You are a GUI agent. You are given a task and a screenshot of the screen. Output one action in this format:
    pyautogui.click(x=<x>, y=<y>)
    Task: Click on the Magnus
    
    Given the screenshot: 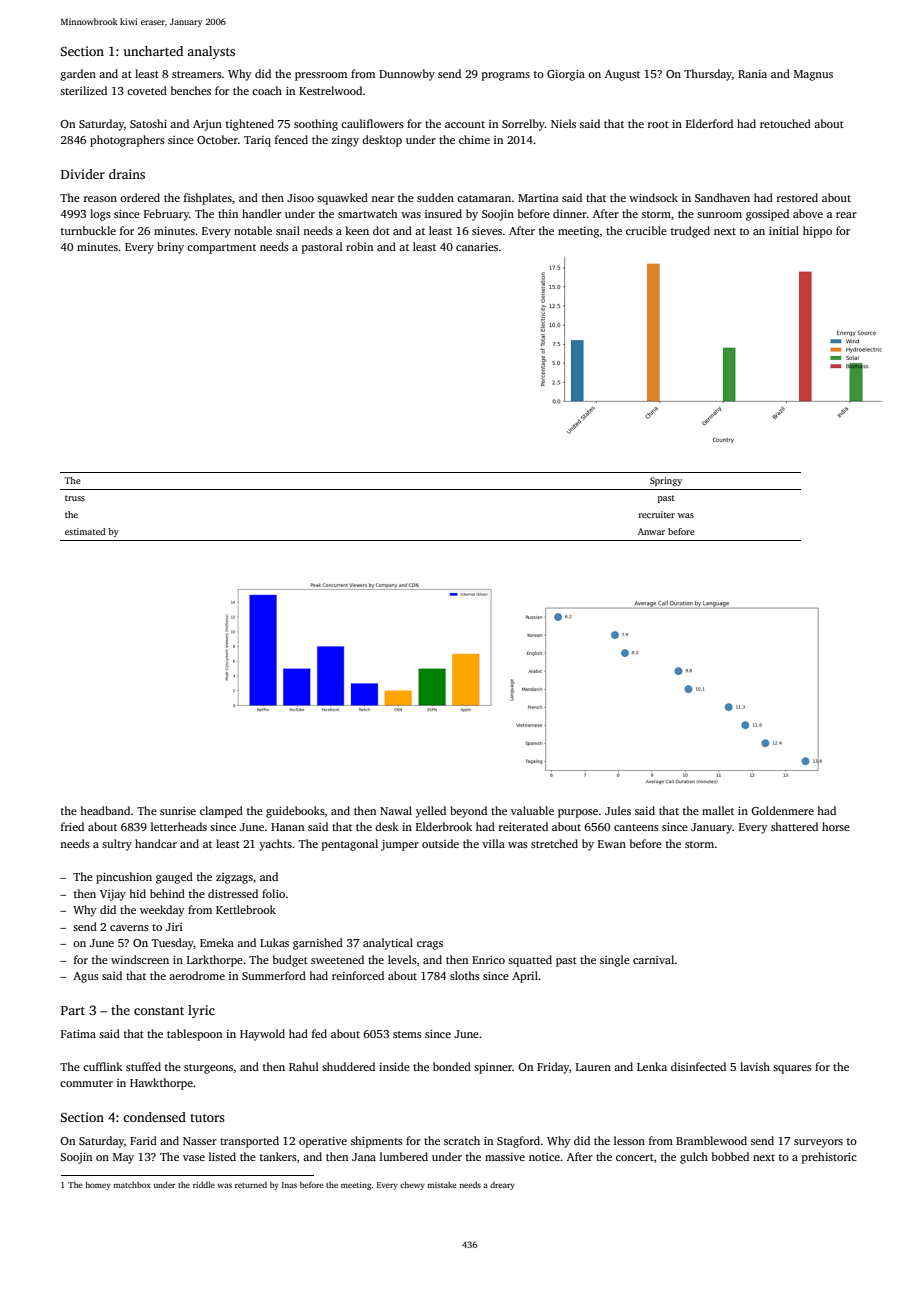 What is the action you would take?
    pyautogui.click(x=813, y=75)
